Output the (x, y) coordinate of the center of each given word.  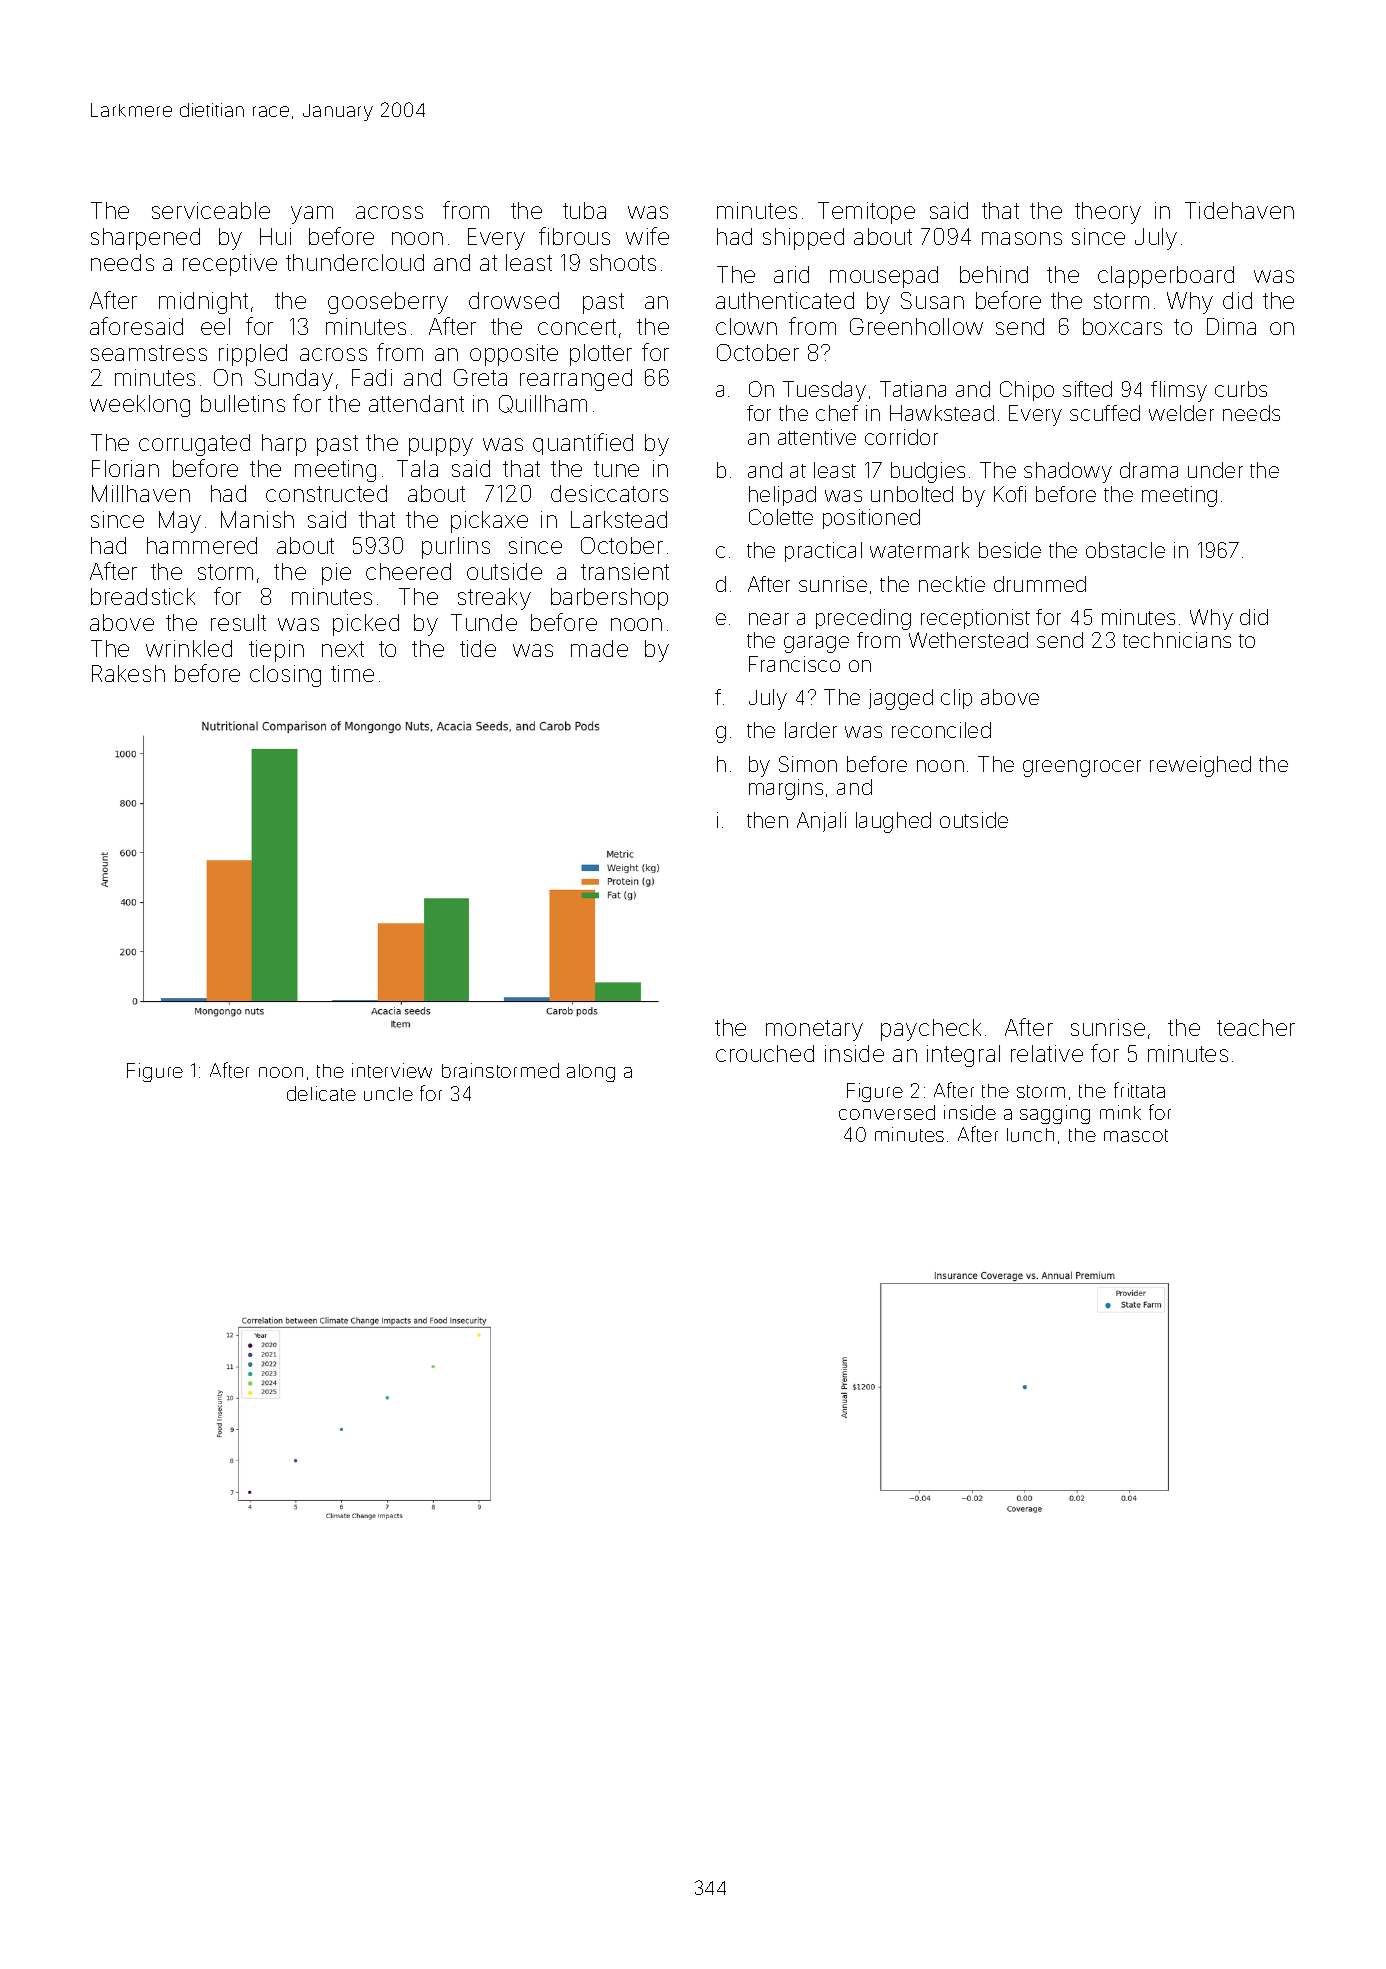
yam (312, 215)
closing (285, 676)
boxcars (1122, 326)
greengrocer (1082, 768)
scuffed (1105, 413)
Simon (808, 764)
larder (811, 730)
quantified (583, 444)
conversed (887, 1112)
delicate (321, 1093)
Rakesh (128, 673)
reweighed (1200, 766)
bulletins (243, 403)
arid (791, 274)
